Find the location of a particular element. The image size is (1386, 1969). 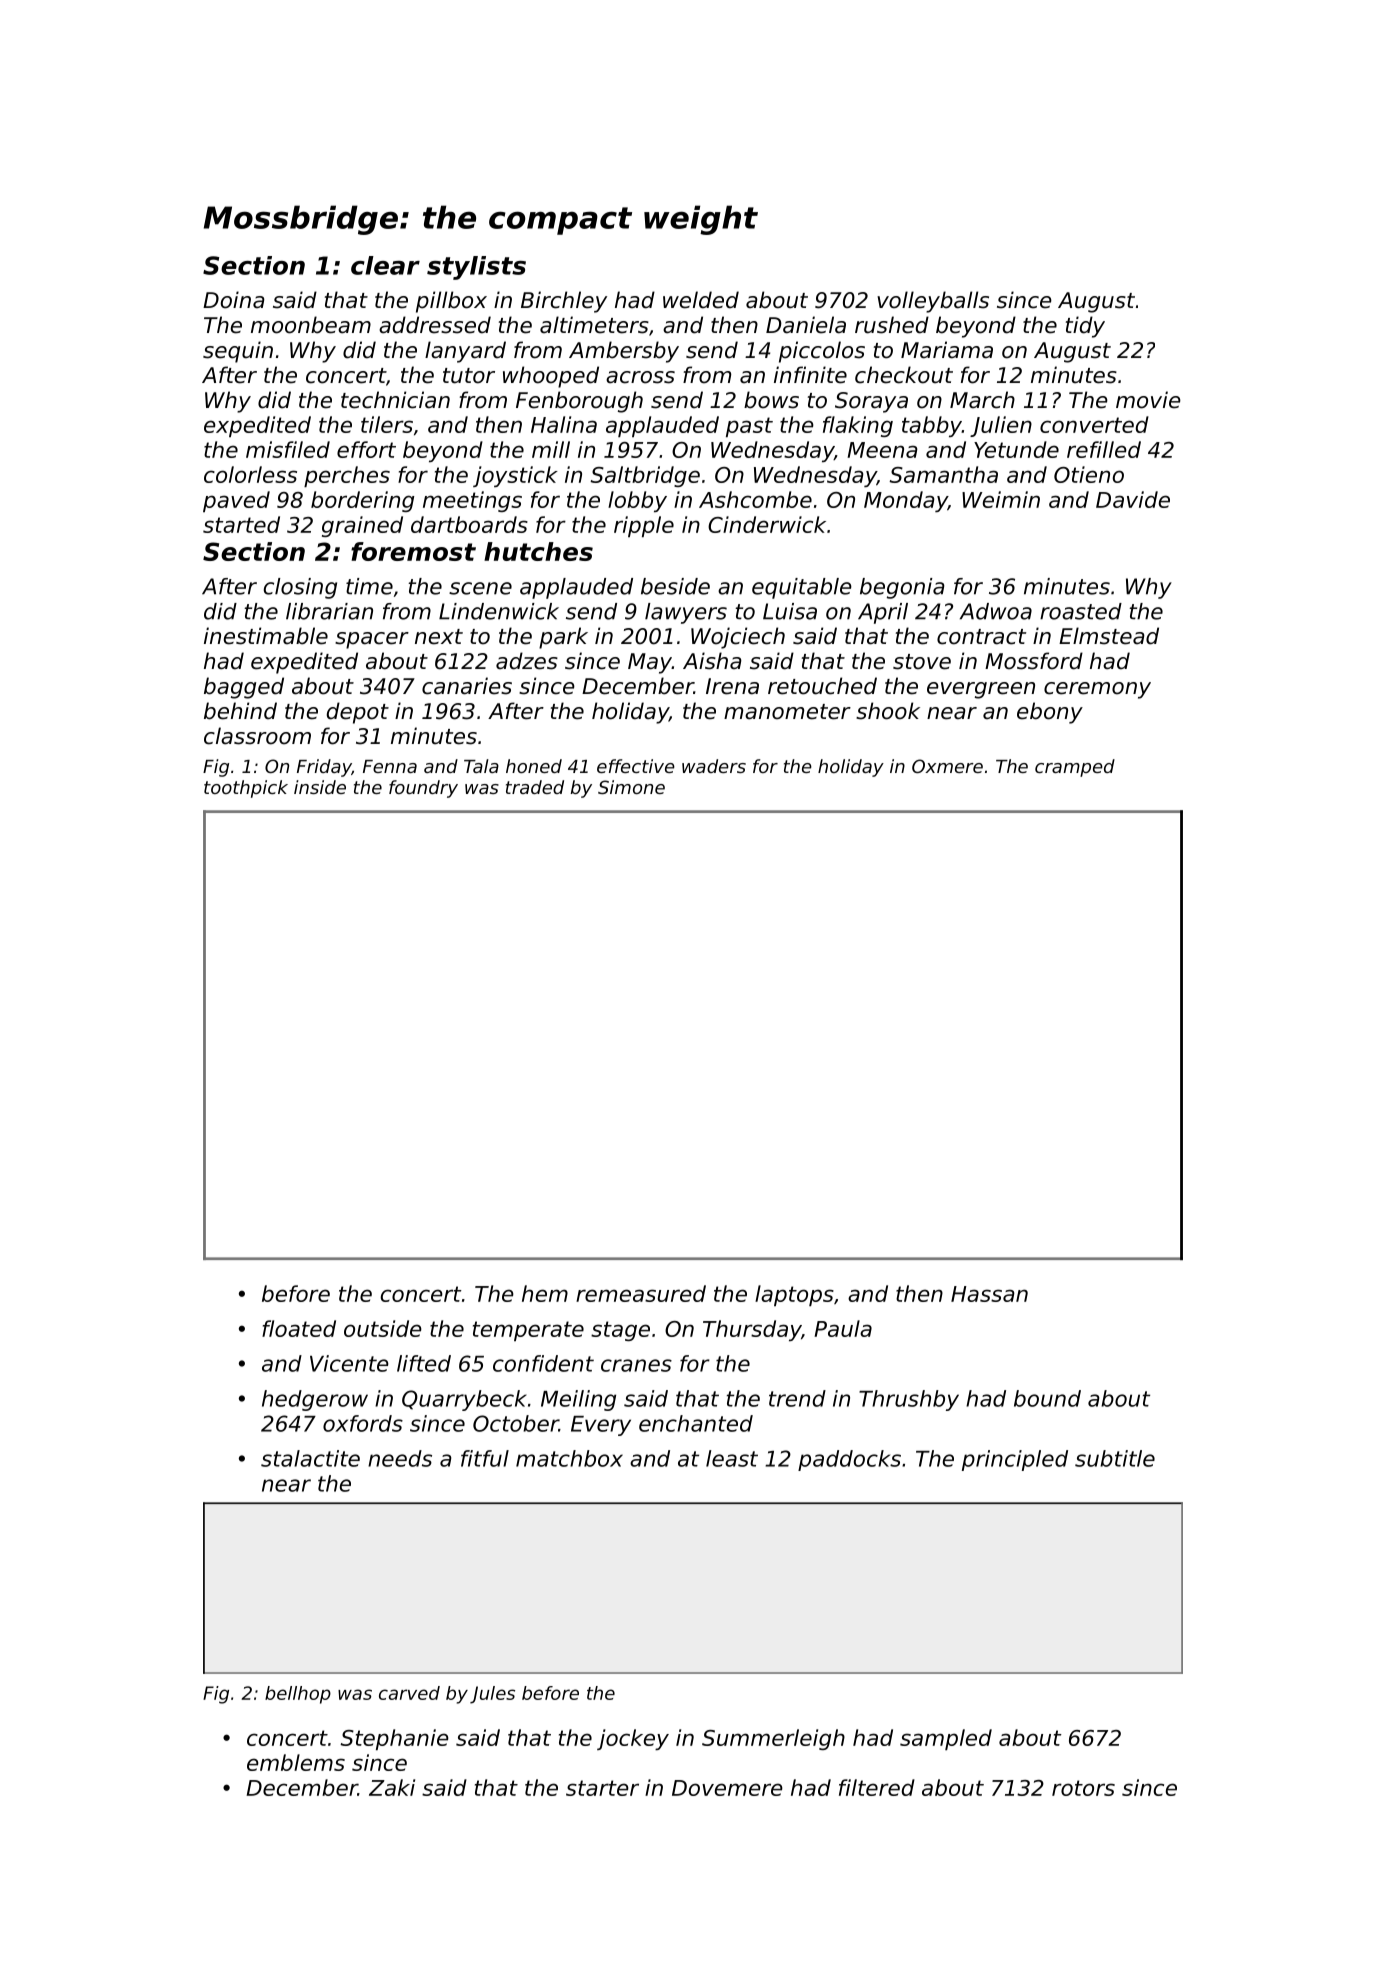

rotors is located at coordinates (1083, 1788).
